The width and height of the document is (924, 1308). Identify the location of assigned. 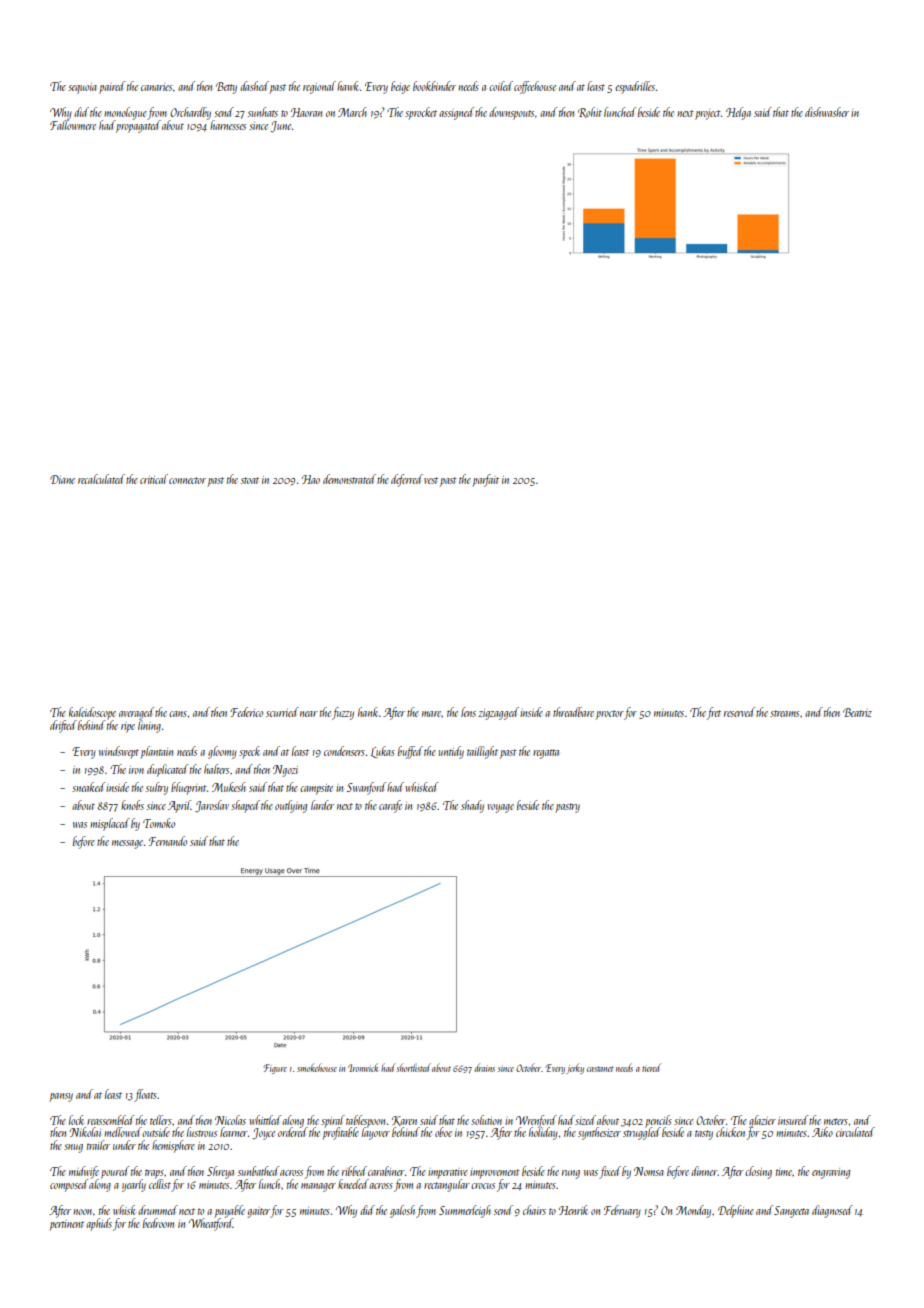
(456, 113).
